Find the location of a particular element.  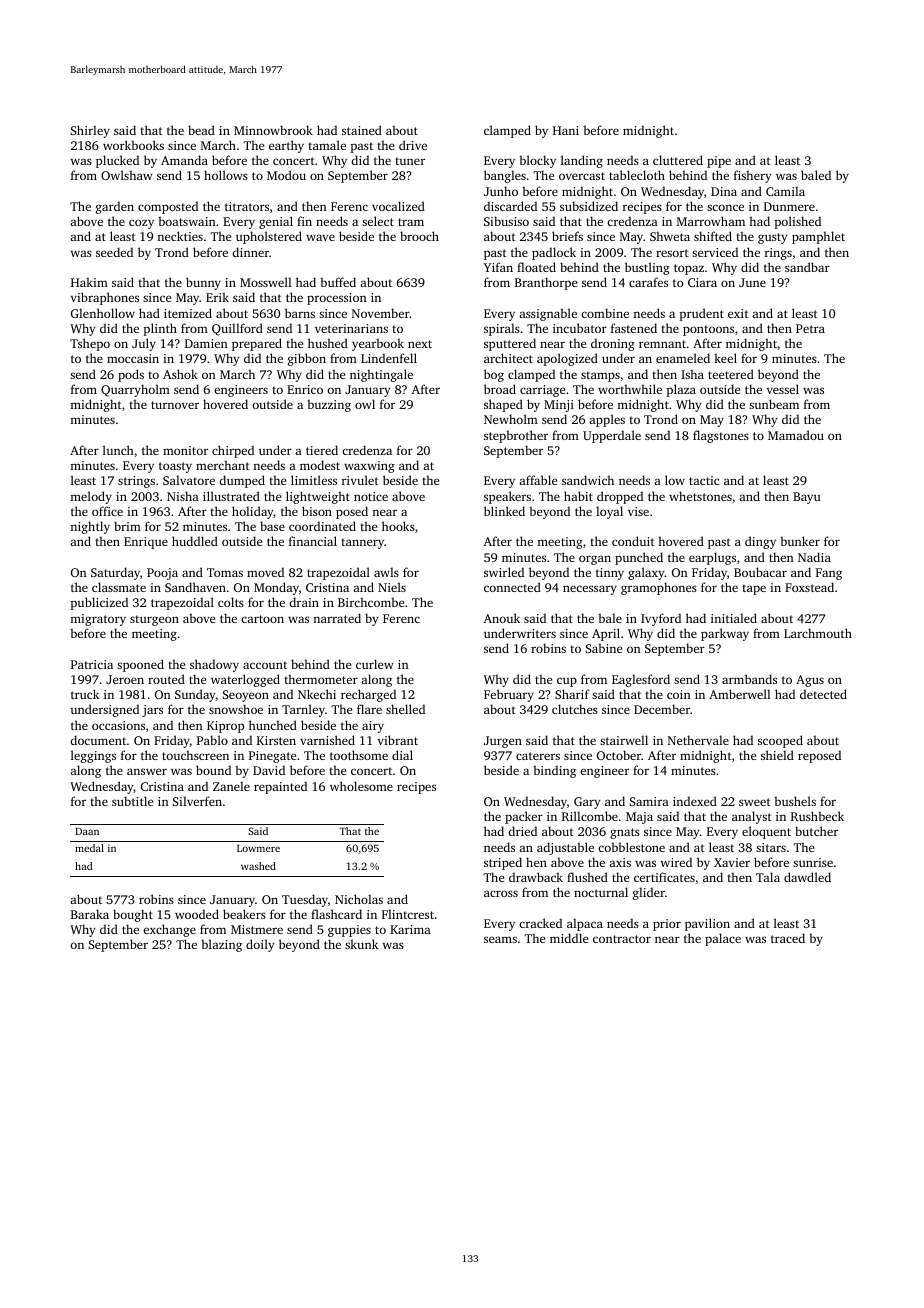

stained is located at coordinates (362, 130).
